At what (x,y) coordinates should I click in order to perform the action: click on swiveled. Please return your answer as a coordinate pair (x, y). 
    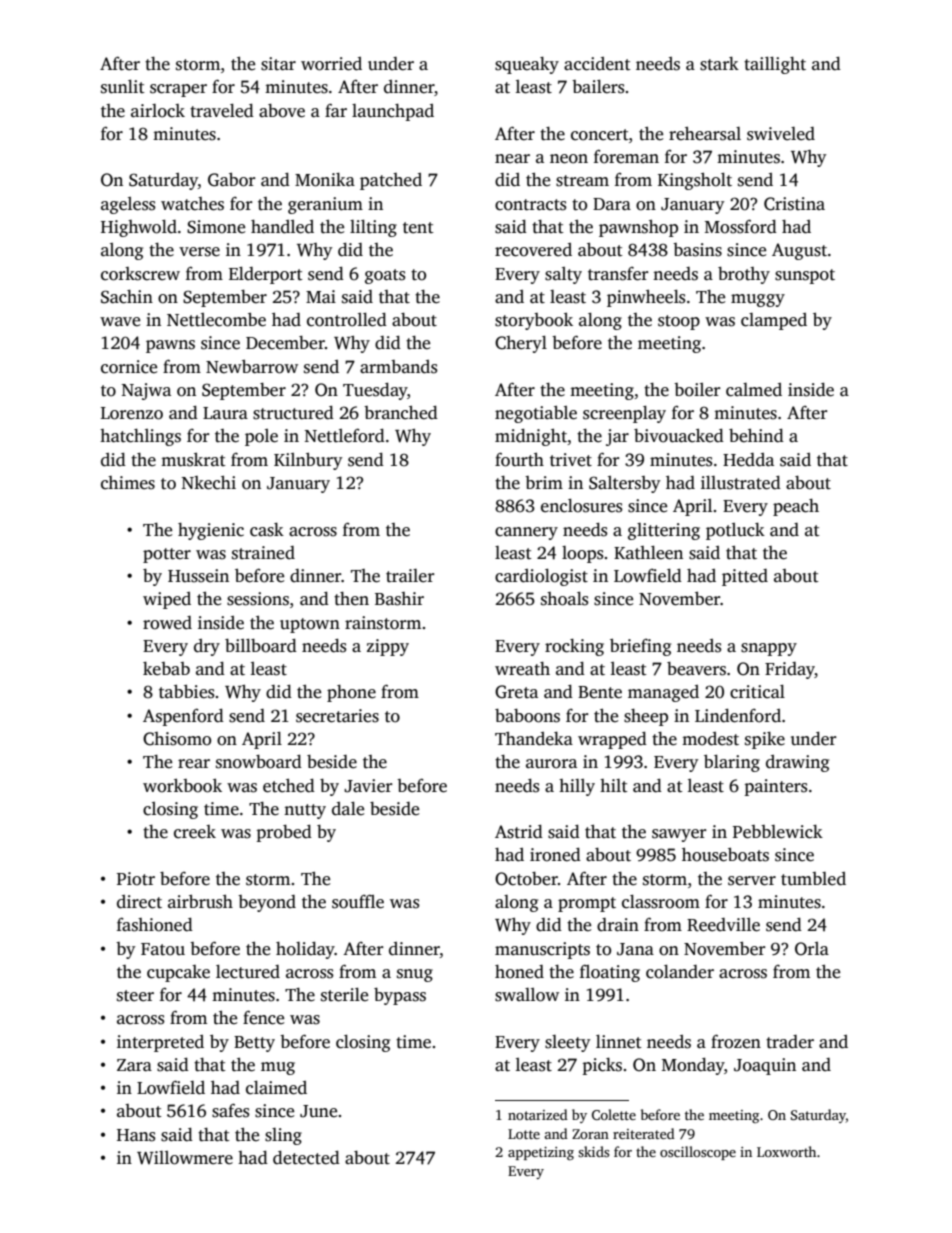
    Looking at the image, I should click on (781, 134).
